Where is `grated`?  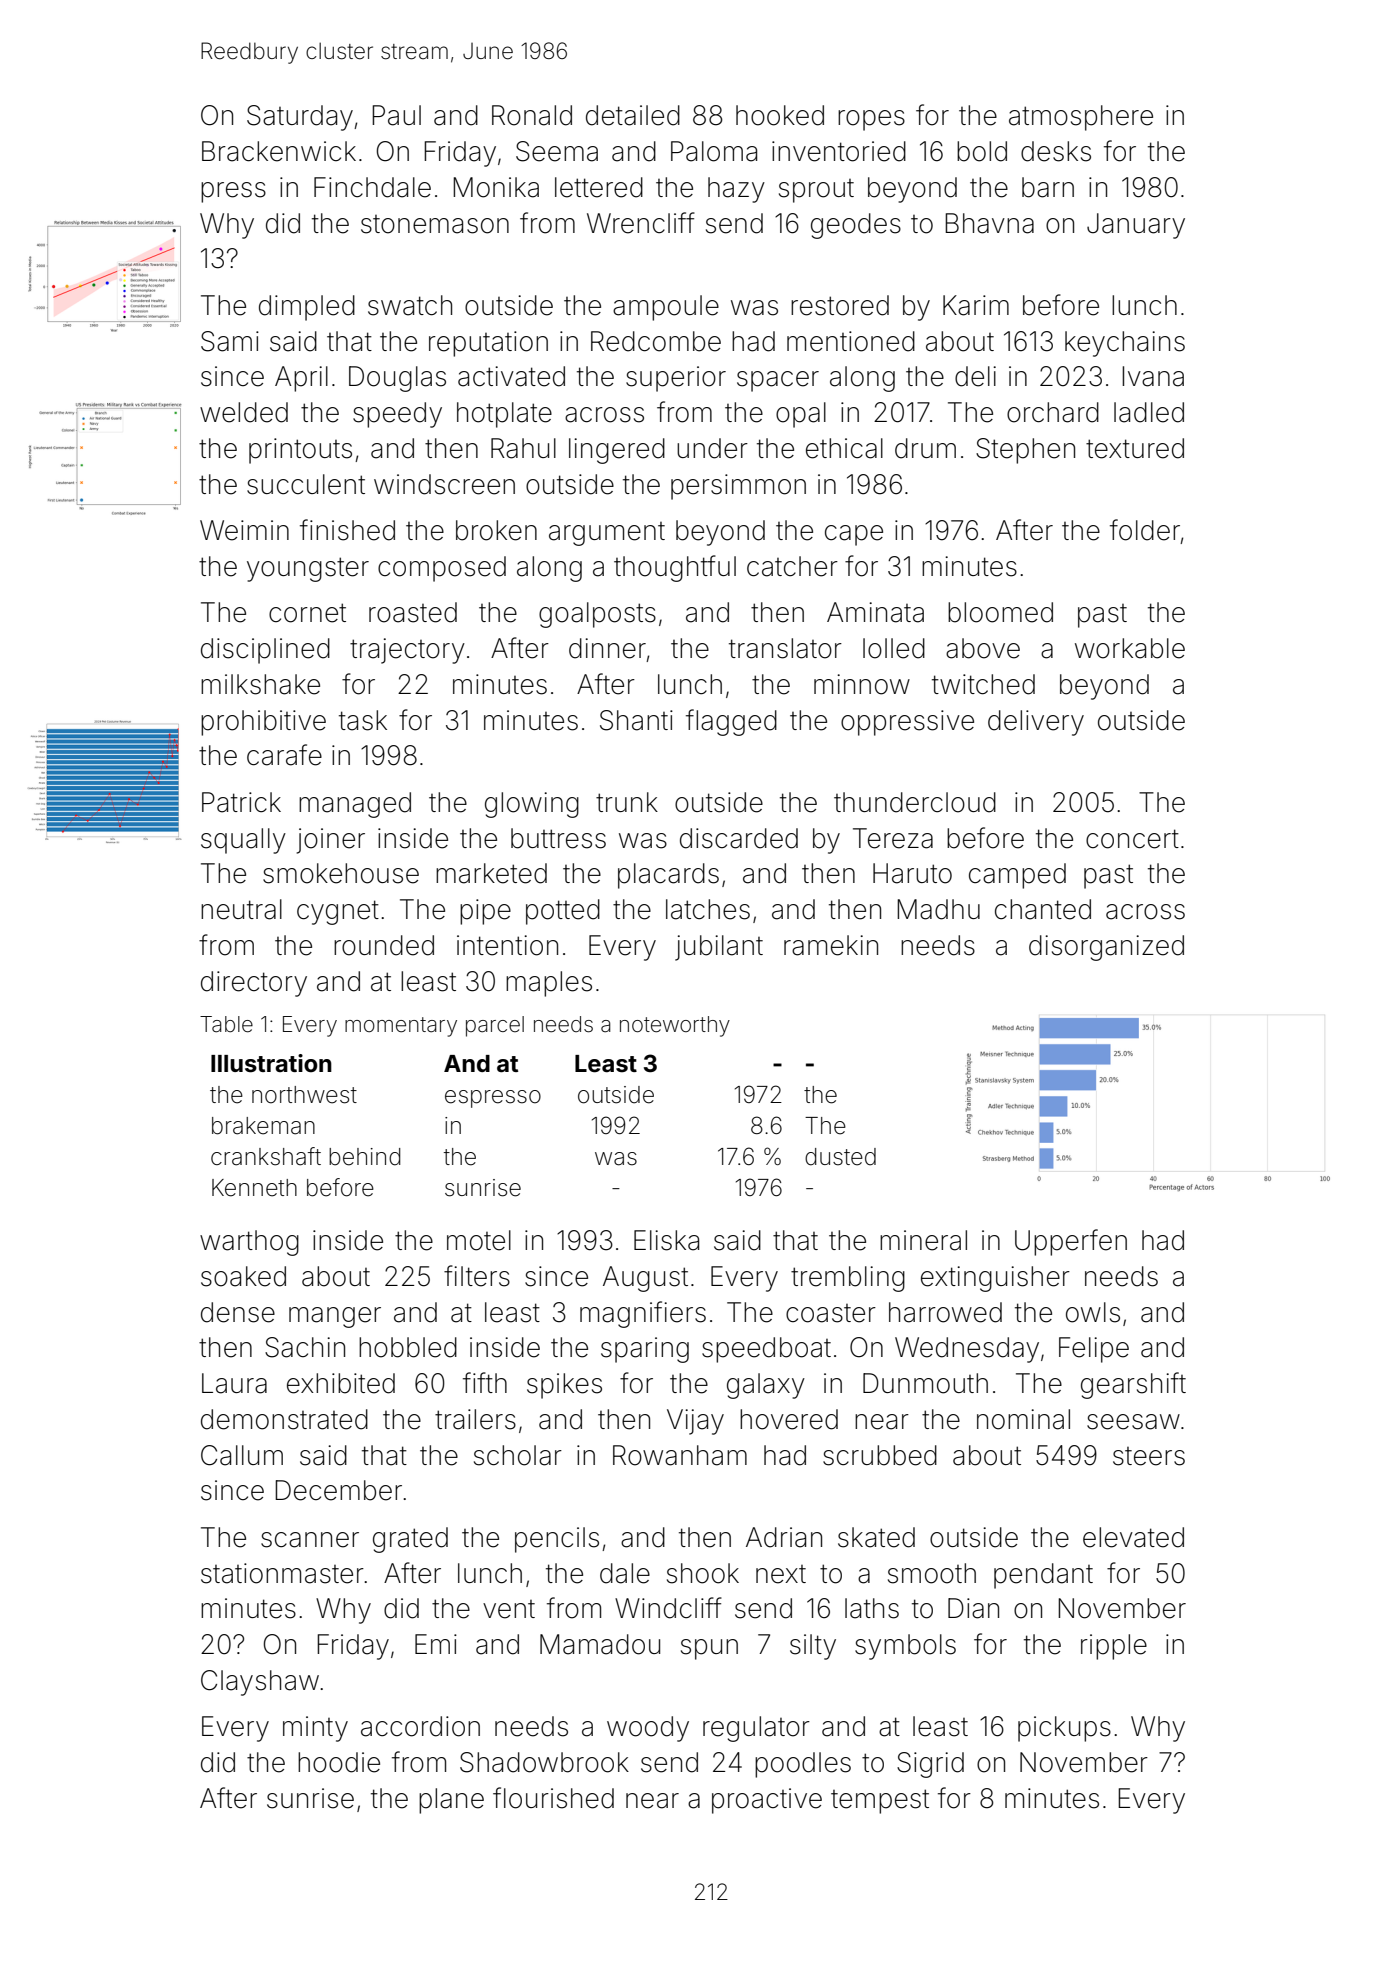
grated is located at coordinates (410, 1540).
